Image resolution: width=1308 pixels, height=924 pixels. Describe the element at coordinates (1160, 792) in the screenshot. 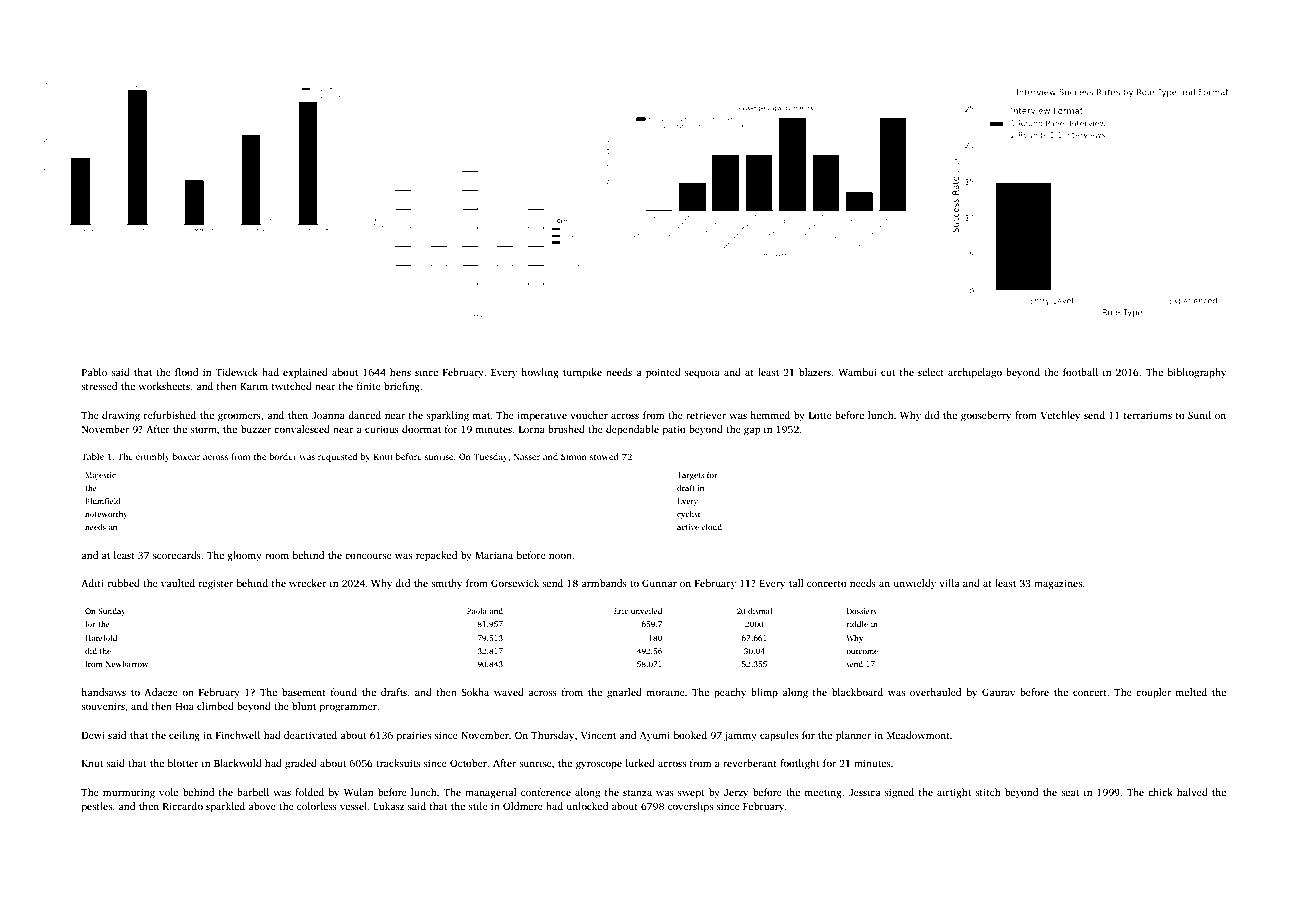

I see `chick` at that location.
